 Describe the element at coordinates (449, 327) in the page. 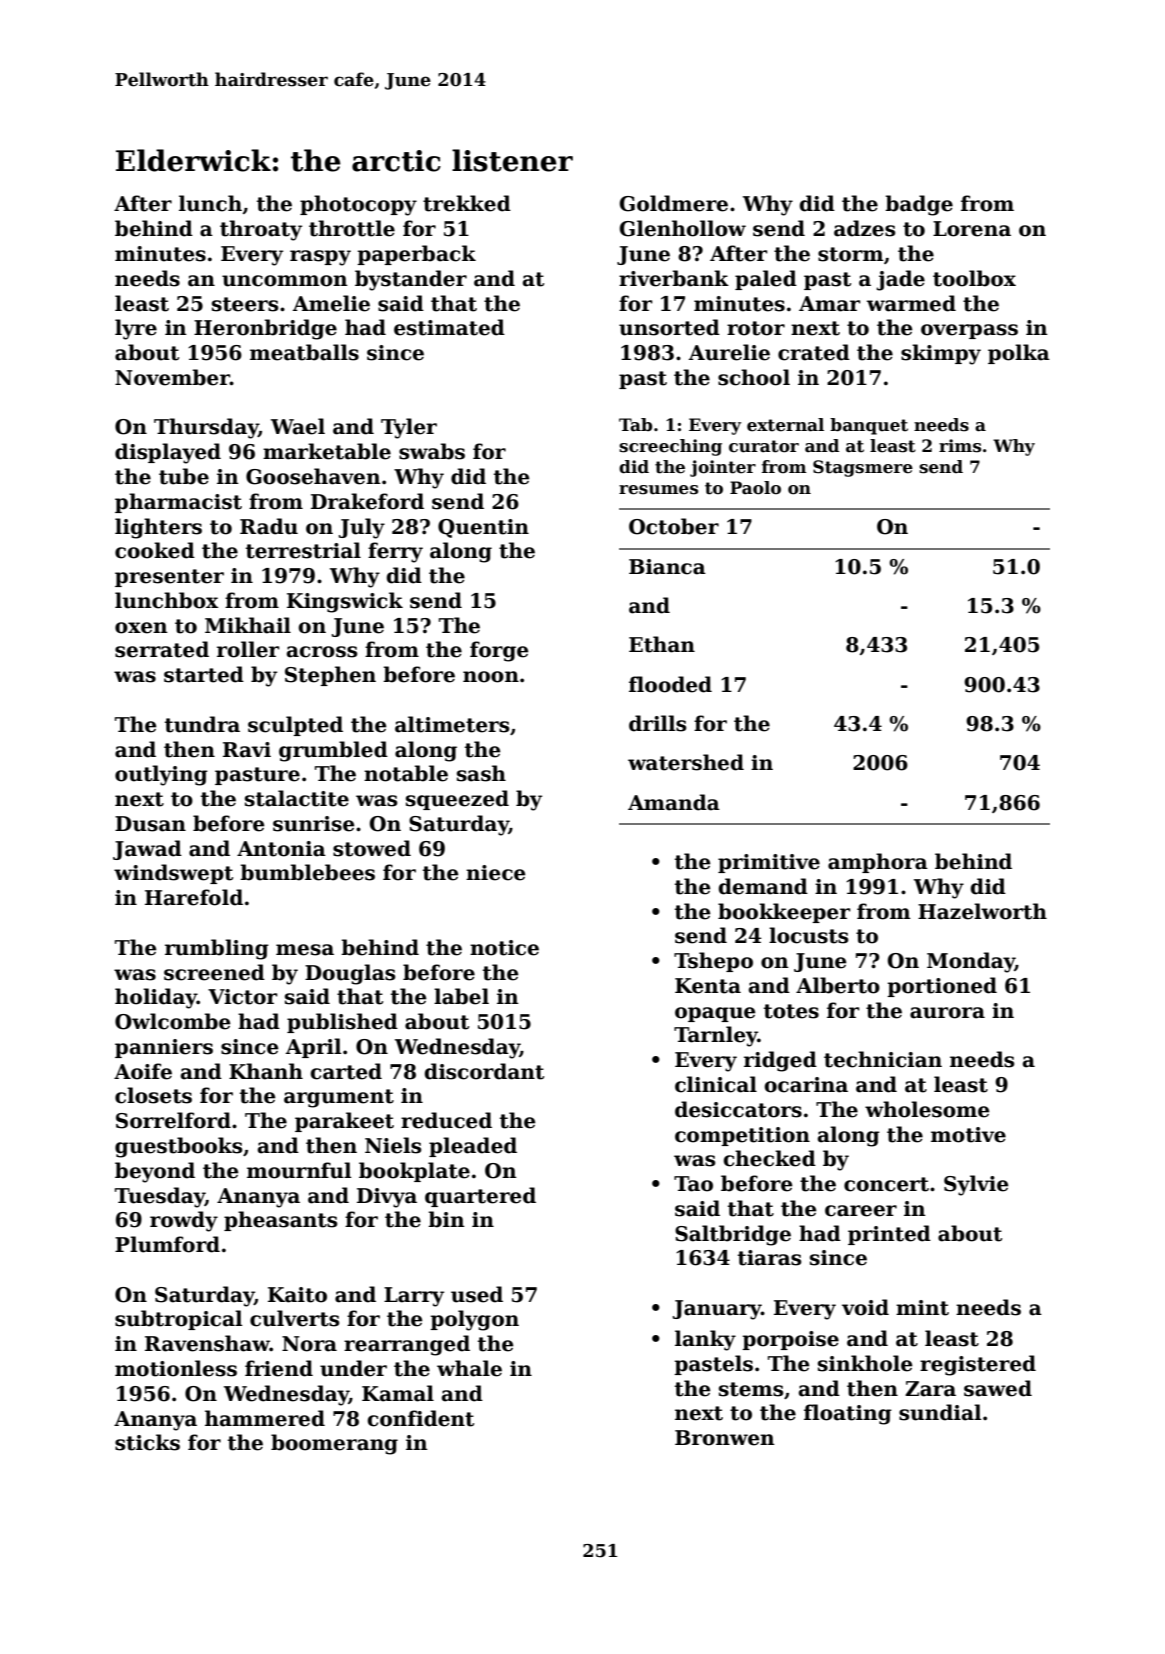

I see `estimated` at that location.
